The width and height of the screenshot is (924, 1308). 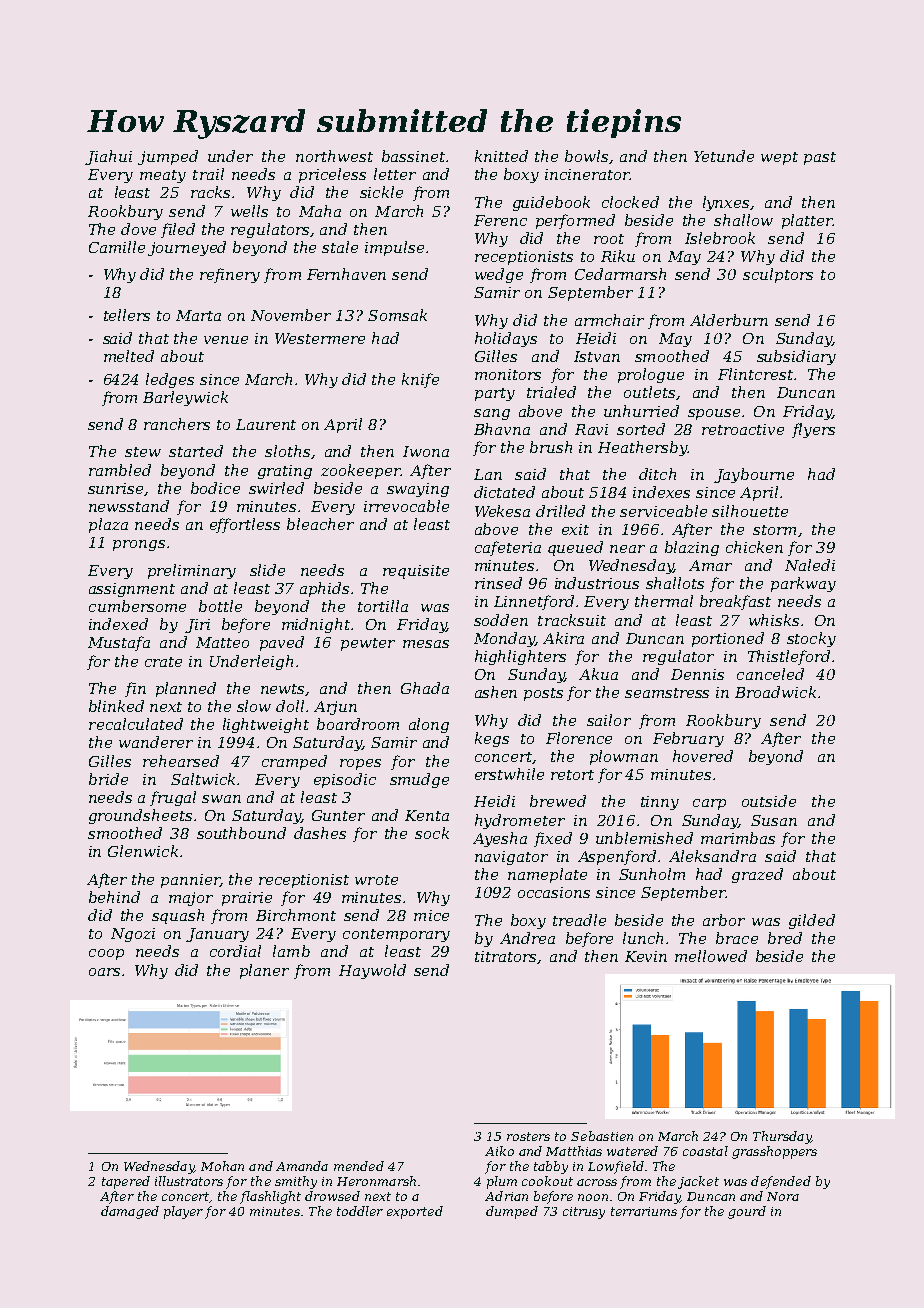 I want to click on priceless, so click(x=332, y=175).
